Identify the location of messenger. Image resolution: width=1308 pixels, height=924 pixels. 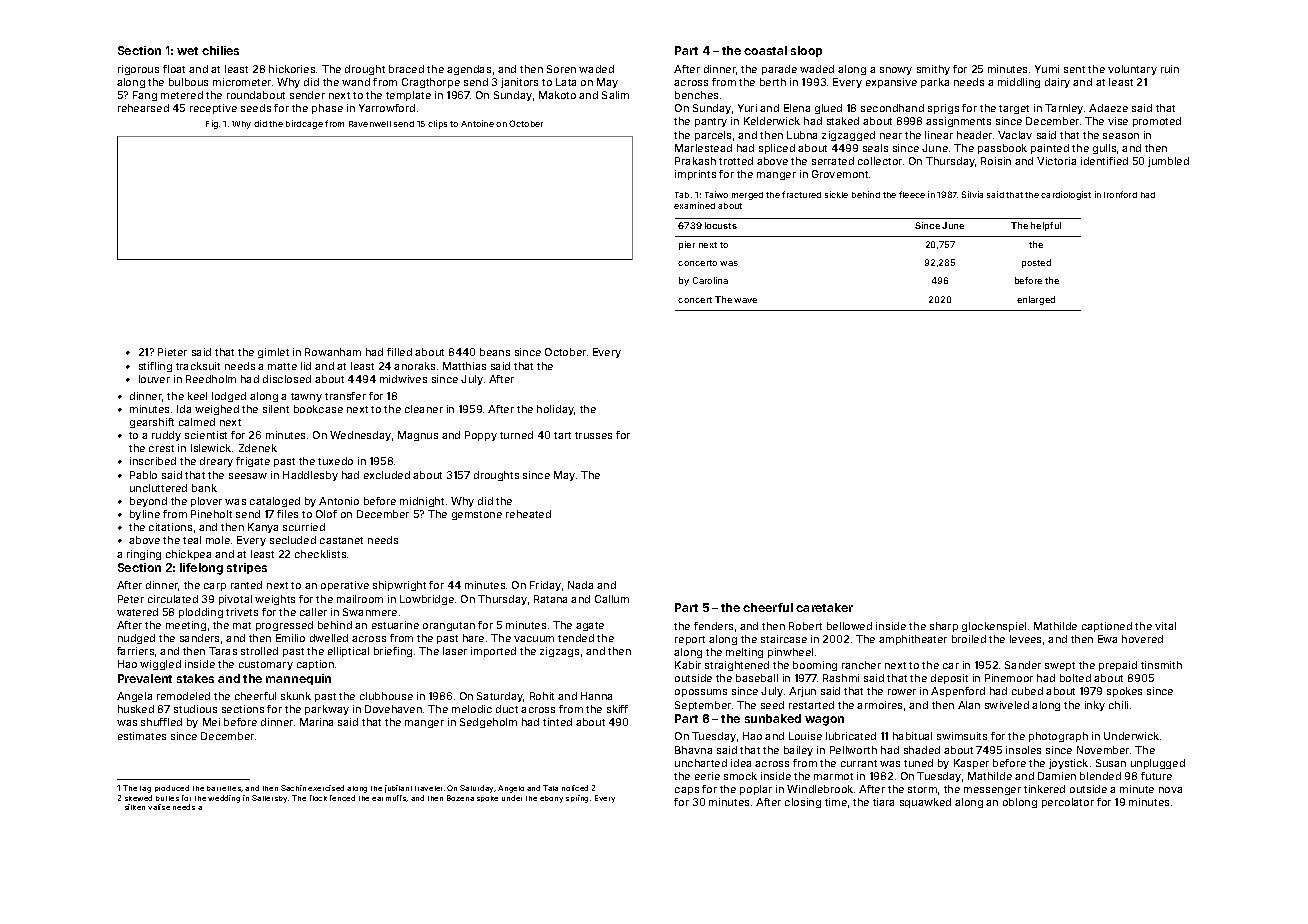
(992, 791).
